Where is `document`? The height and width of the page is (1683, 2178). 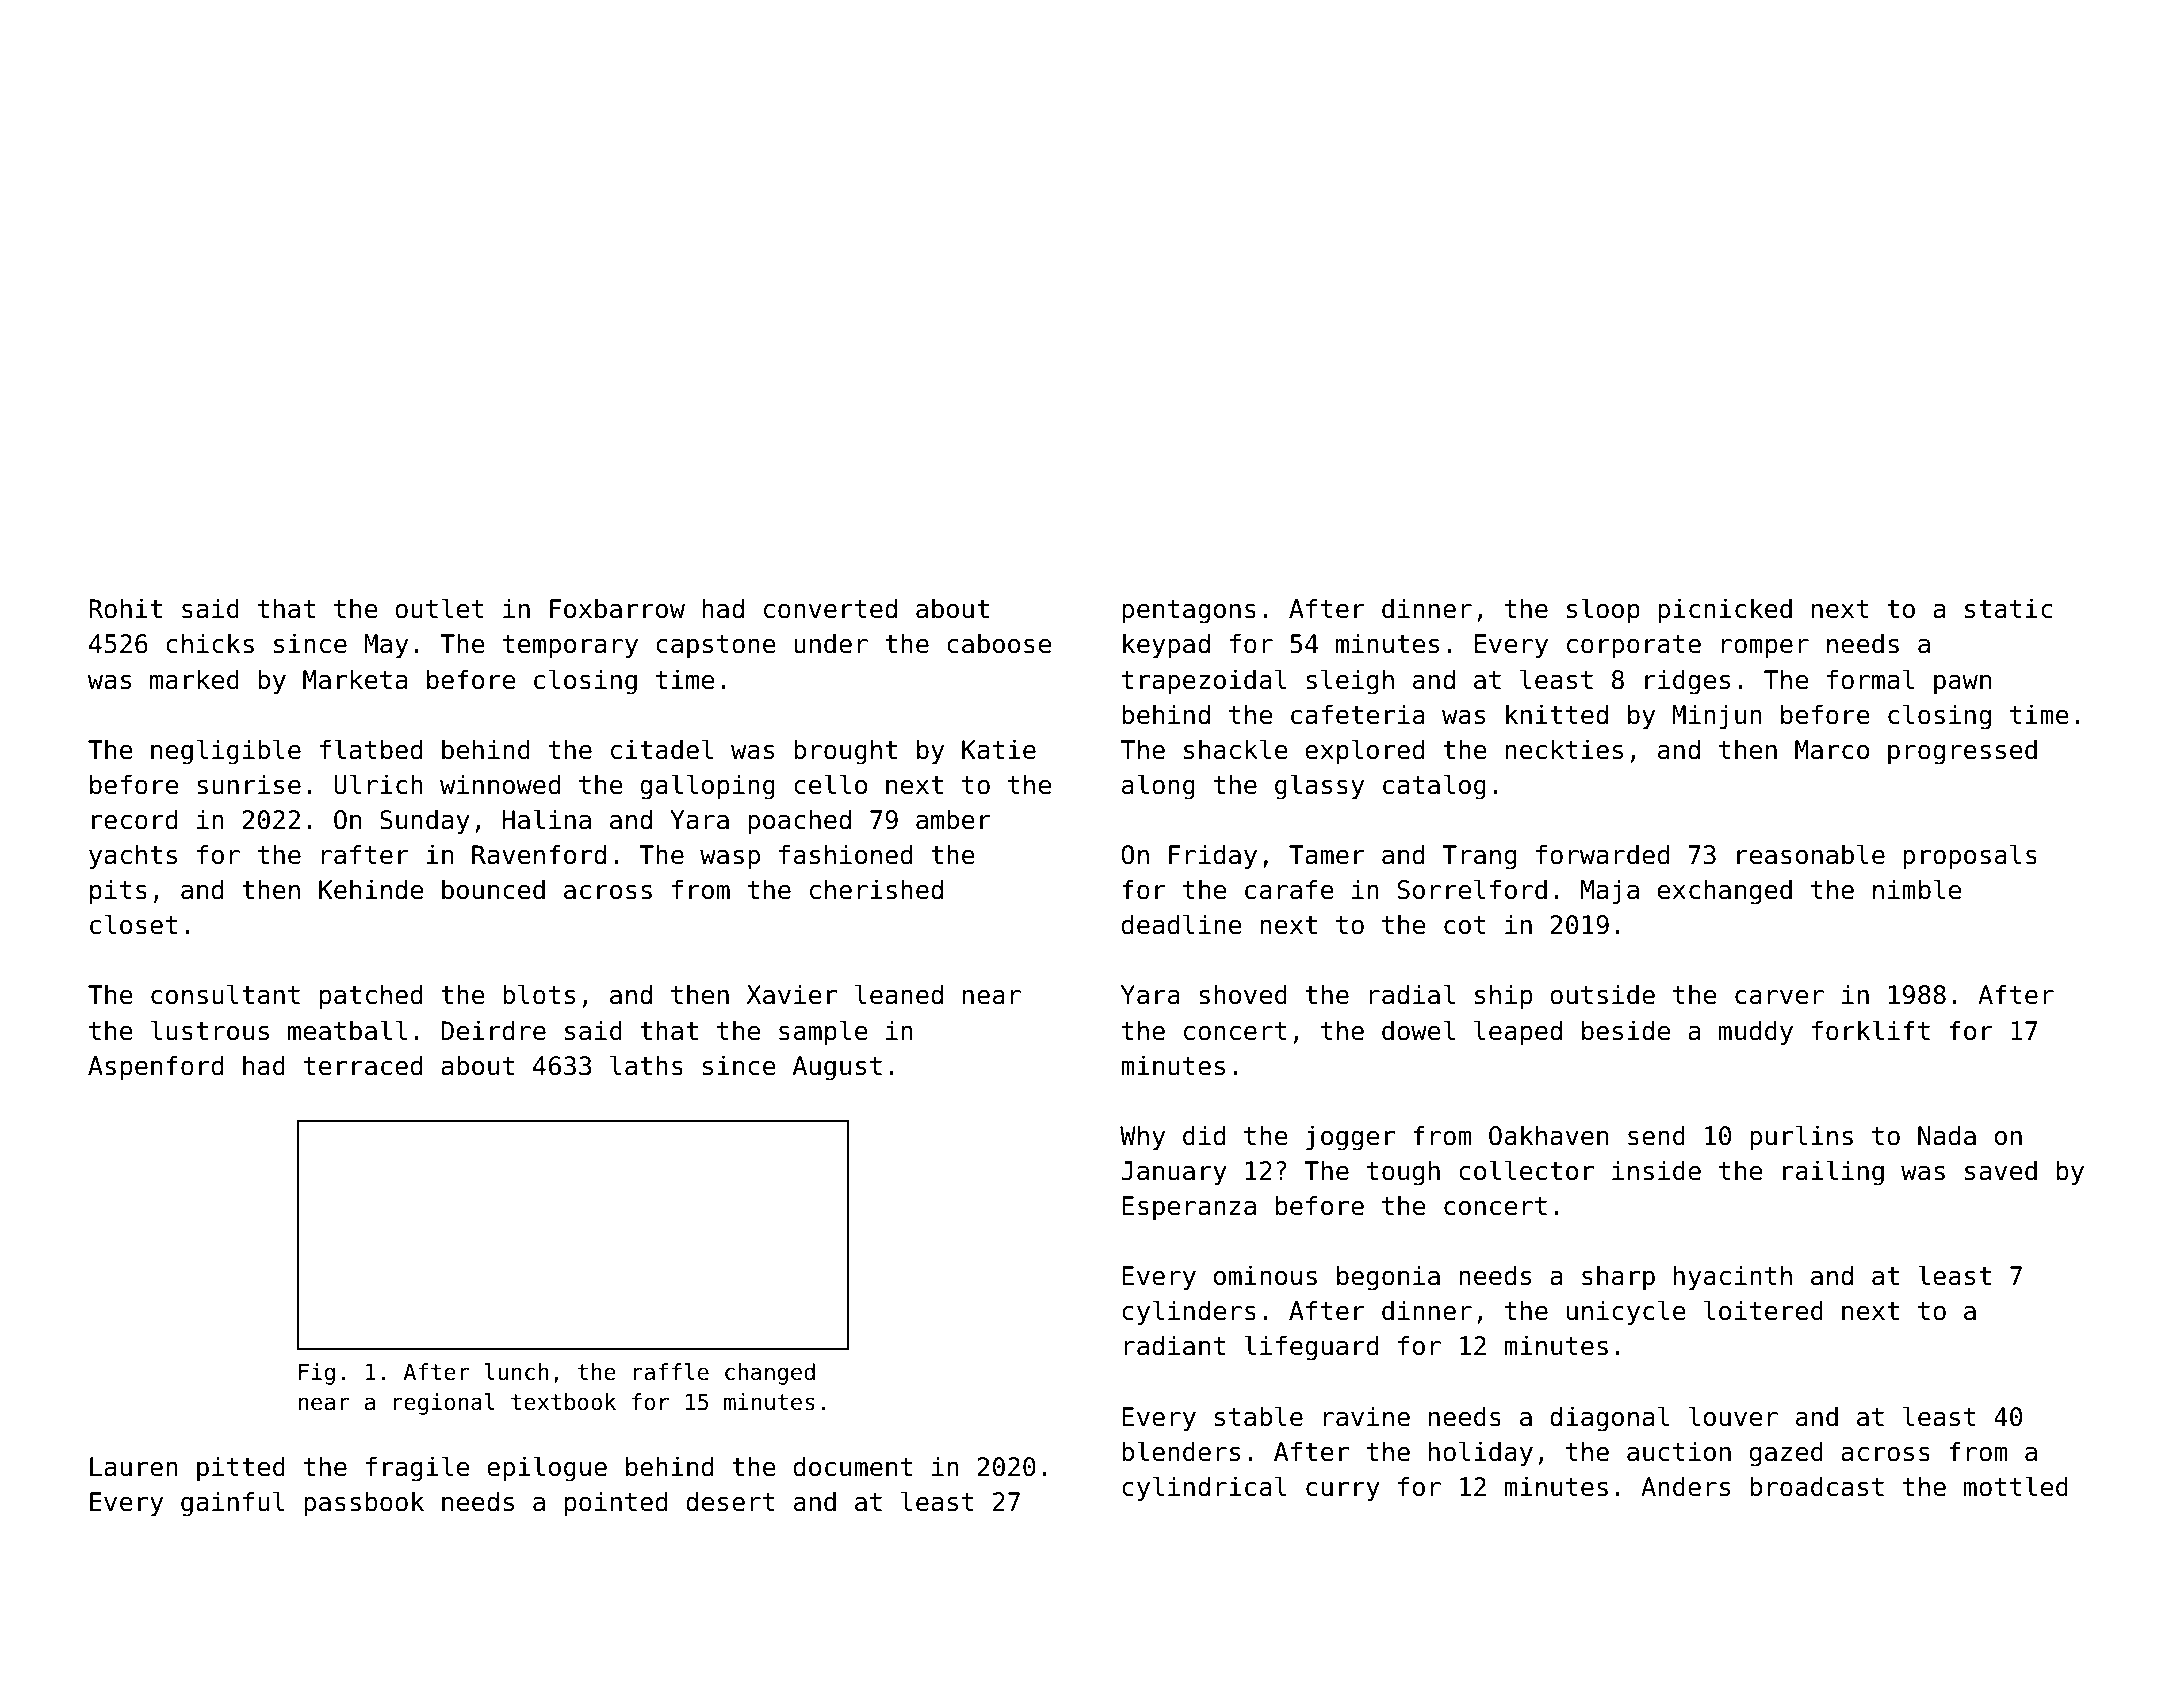
document is located at coordinates (853, 1466).
